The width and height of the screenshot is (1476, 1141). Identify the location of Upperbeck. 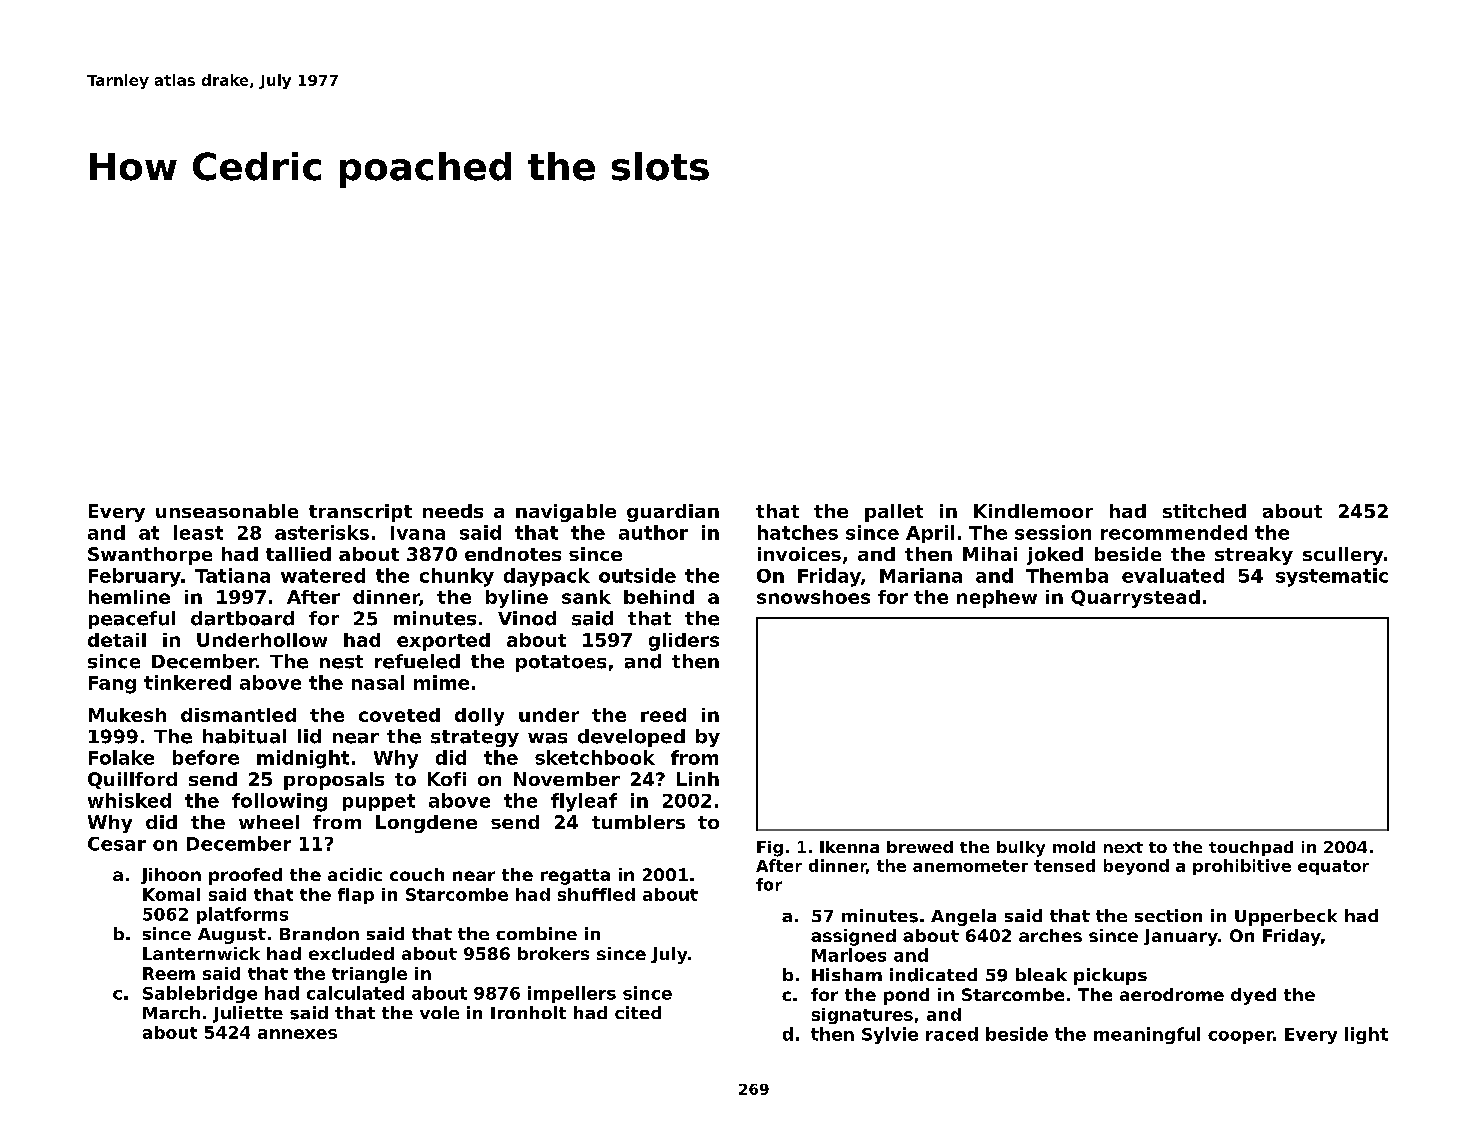
(1286, 917).
